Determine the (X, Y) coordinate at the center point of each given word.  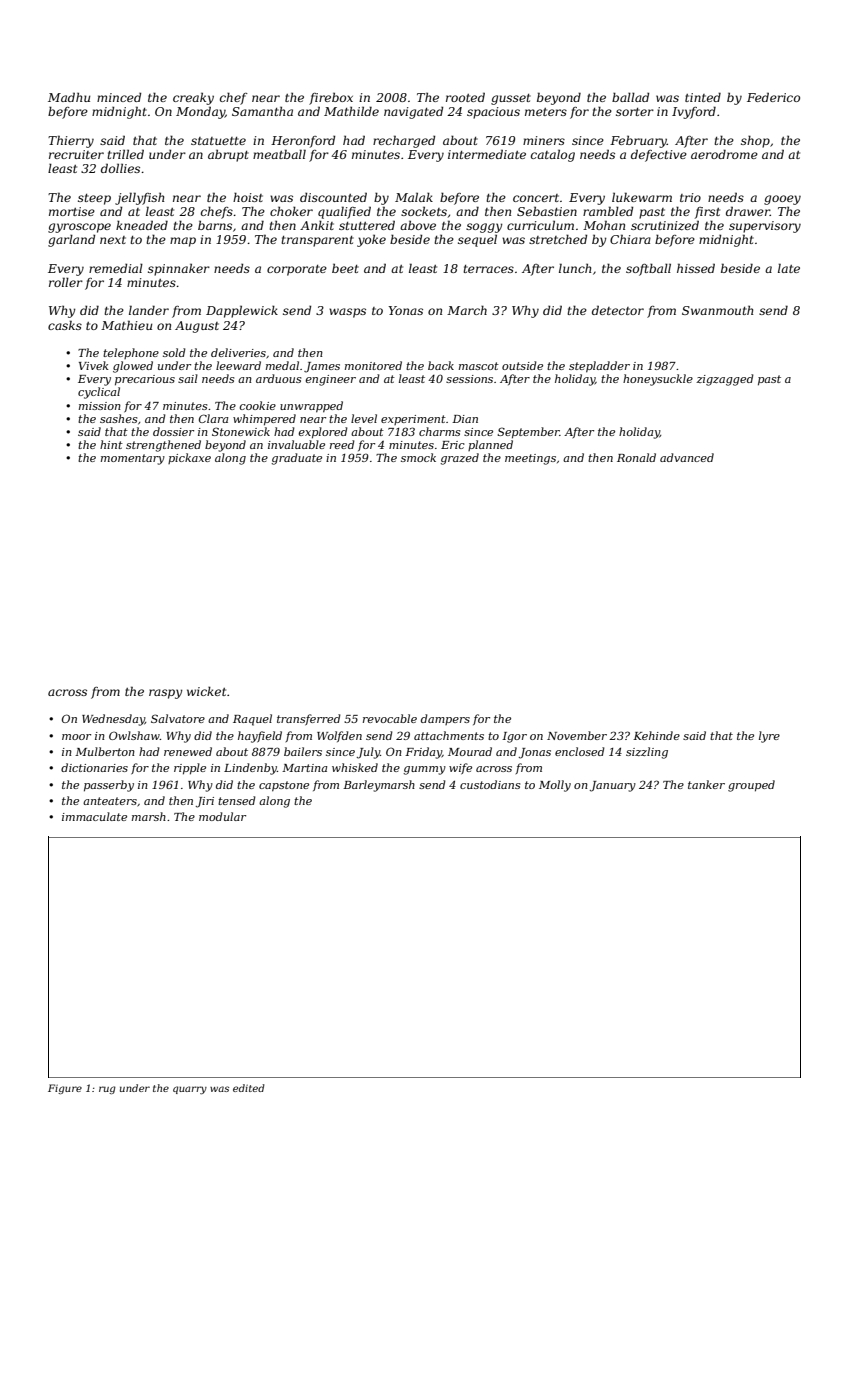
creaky (193, 99)
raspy (166, 694)
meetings (530, 459)
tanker (706, 784)
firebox (331, 99)
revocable (390, 718)
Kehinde (656, 735)
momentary (133, 459)
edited (249, 1088)
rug (107, 1090)
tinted (703, 97)
